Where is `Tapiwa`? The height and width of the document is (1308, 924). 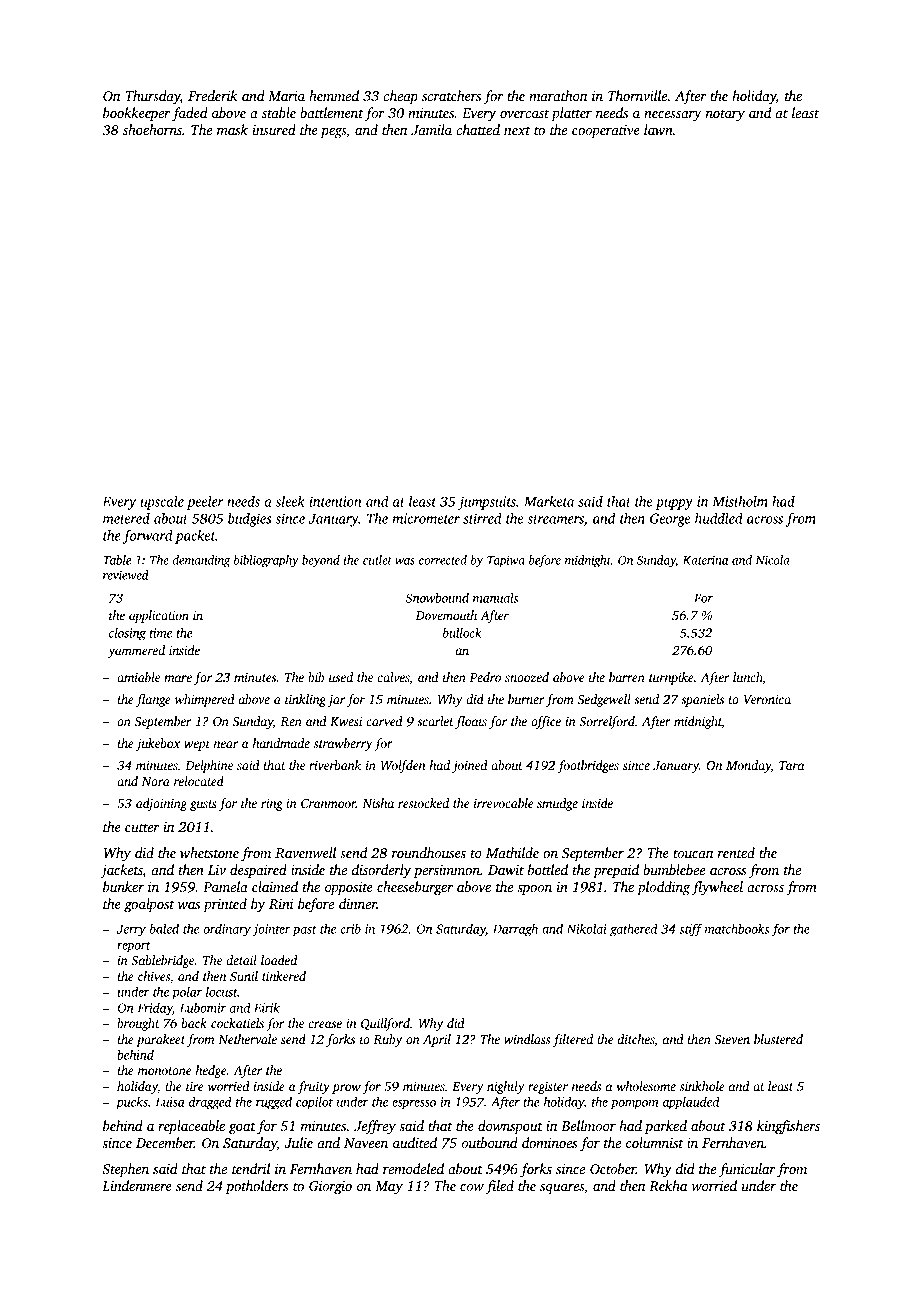
Tapiwa is located at coordinates (506, 561).
